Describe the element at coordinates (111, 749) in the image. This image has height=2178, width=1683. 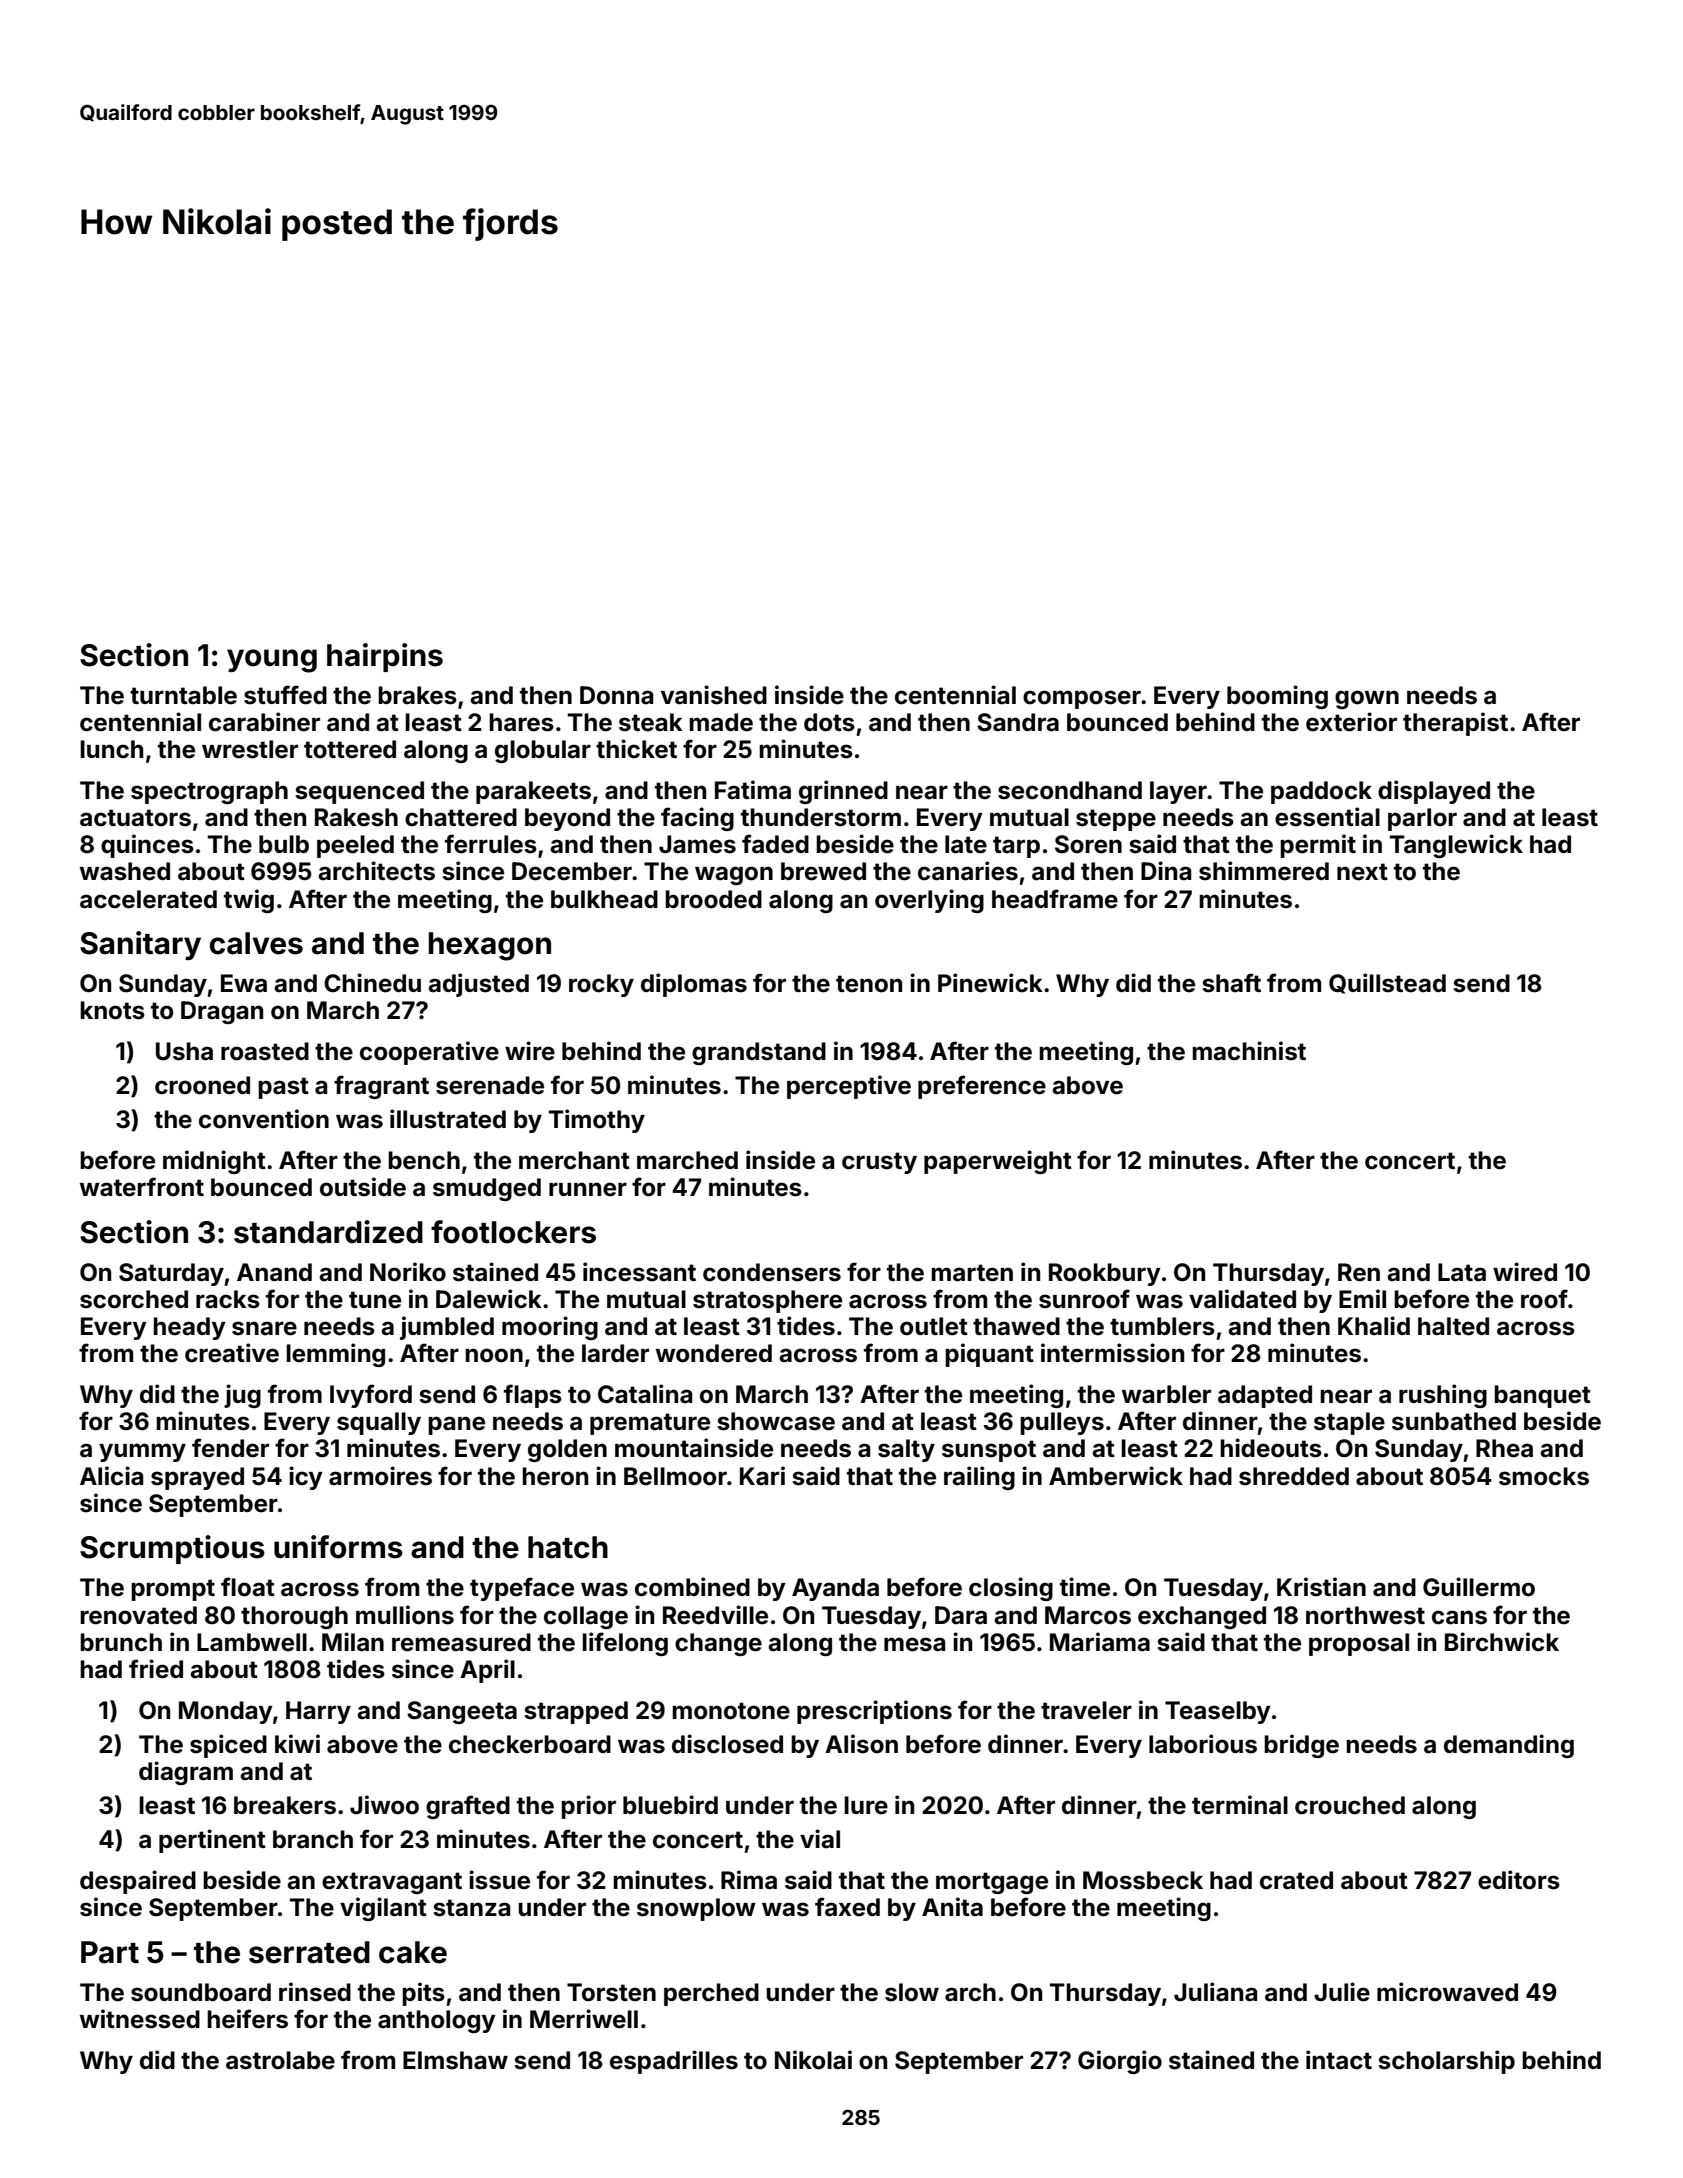
I see `lunch` at that location.
